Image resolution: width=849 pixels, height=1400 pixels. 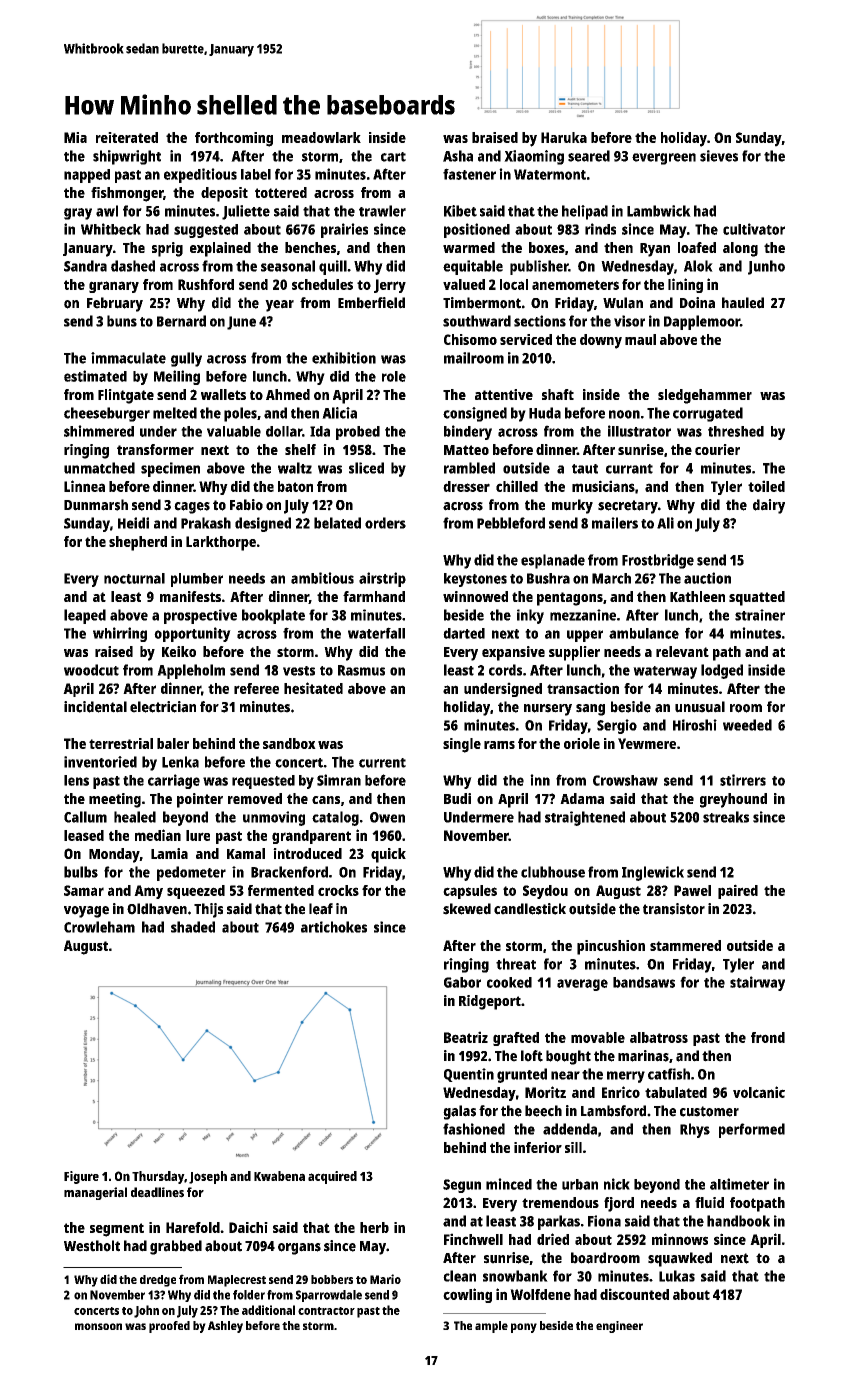 What do you see at coordinates (206, 284) in the screenshot?
I see `Rushford` at bounding box center [206, 284].
